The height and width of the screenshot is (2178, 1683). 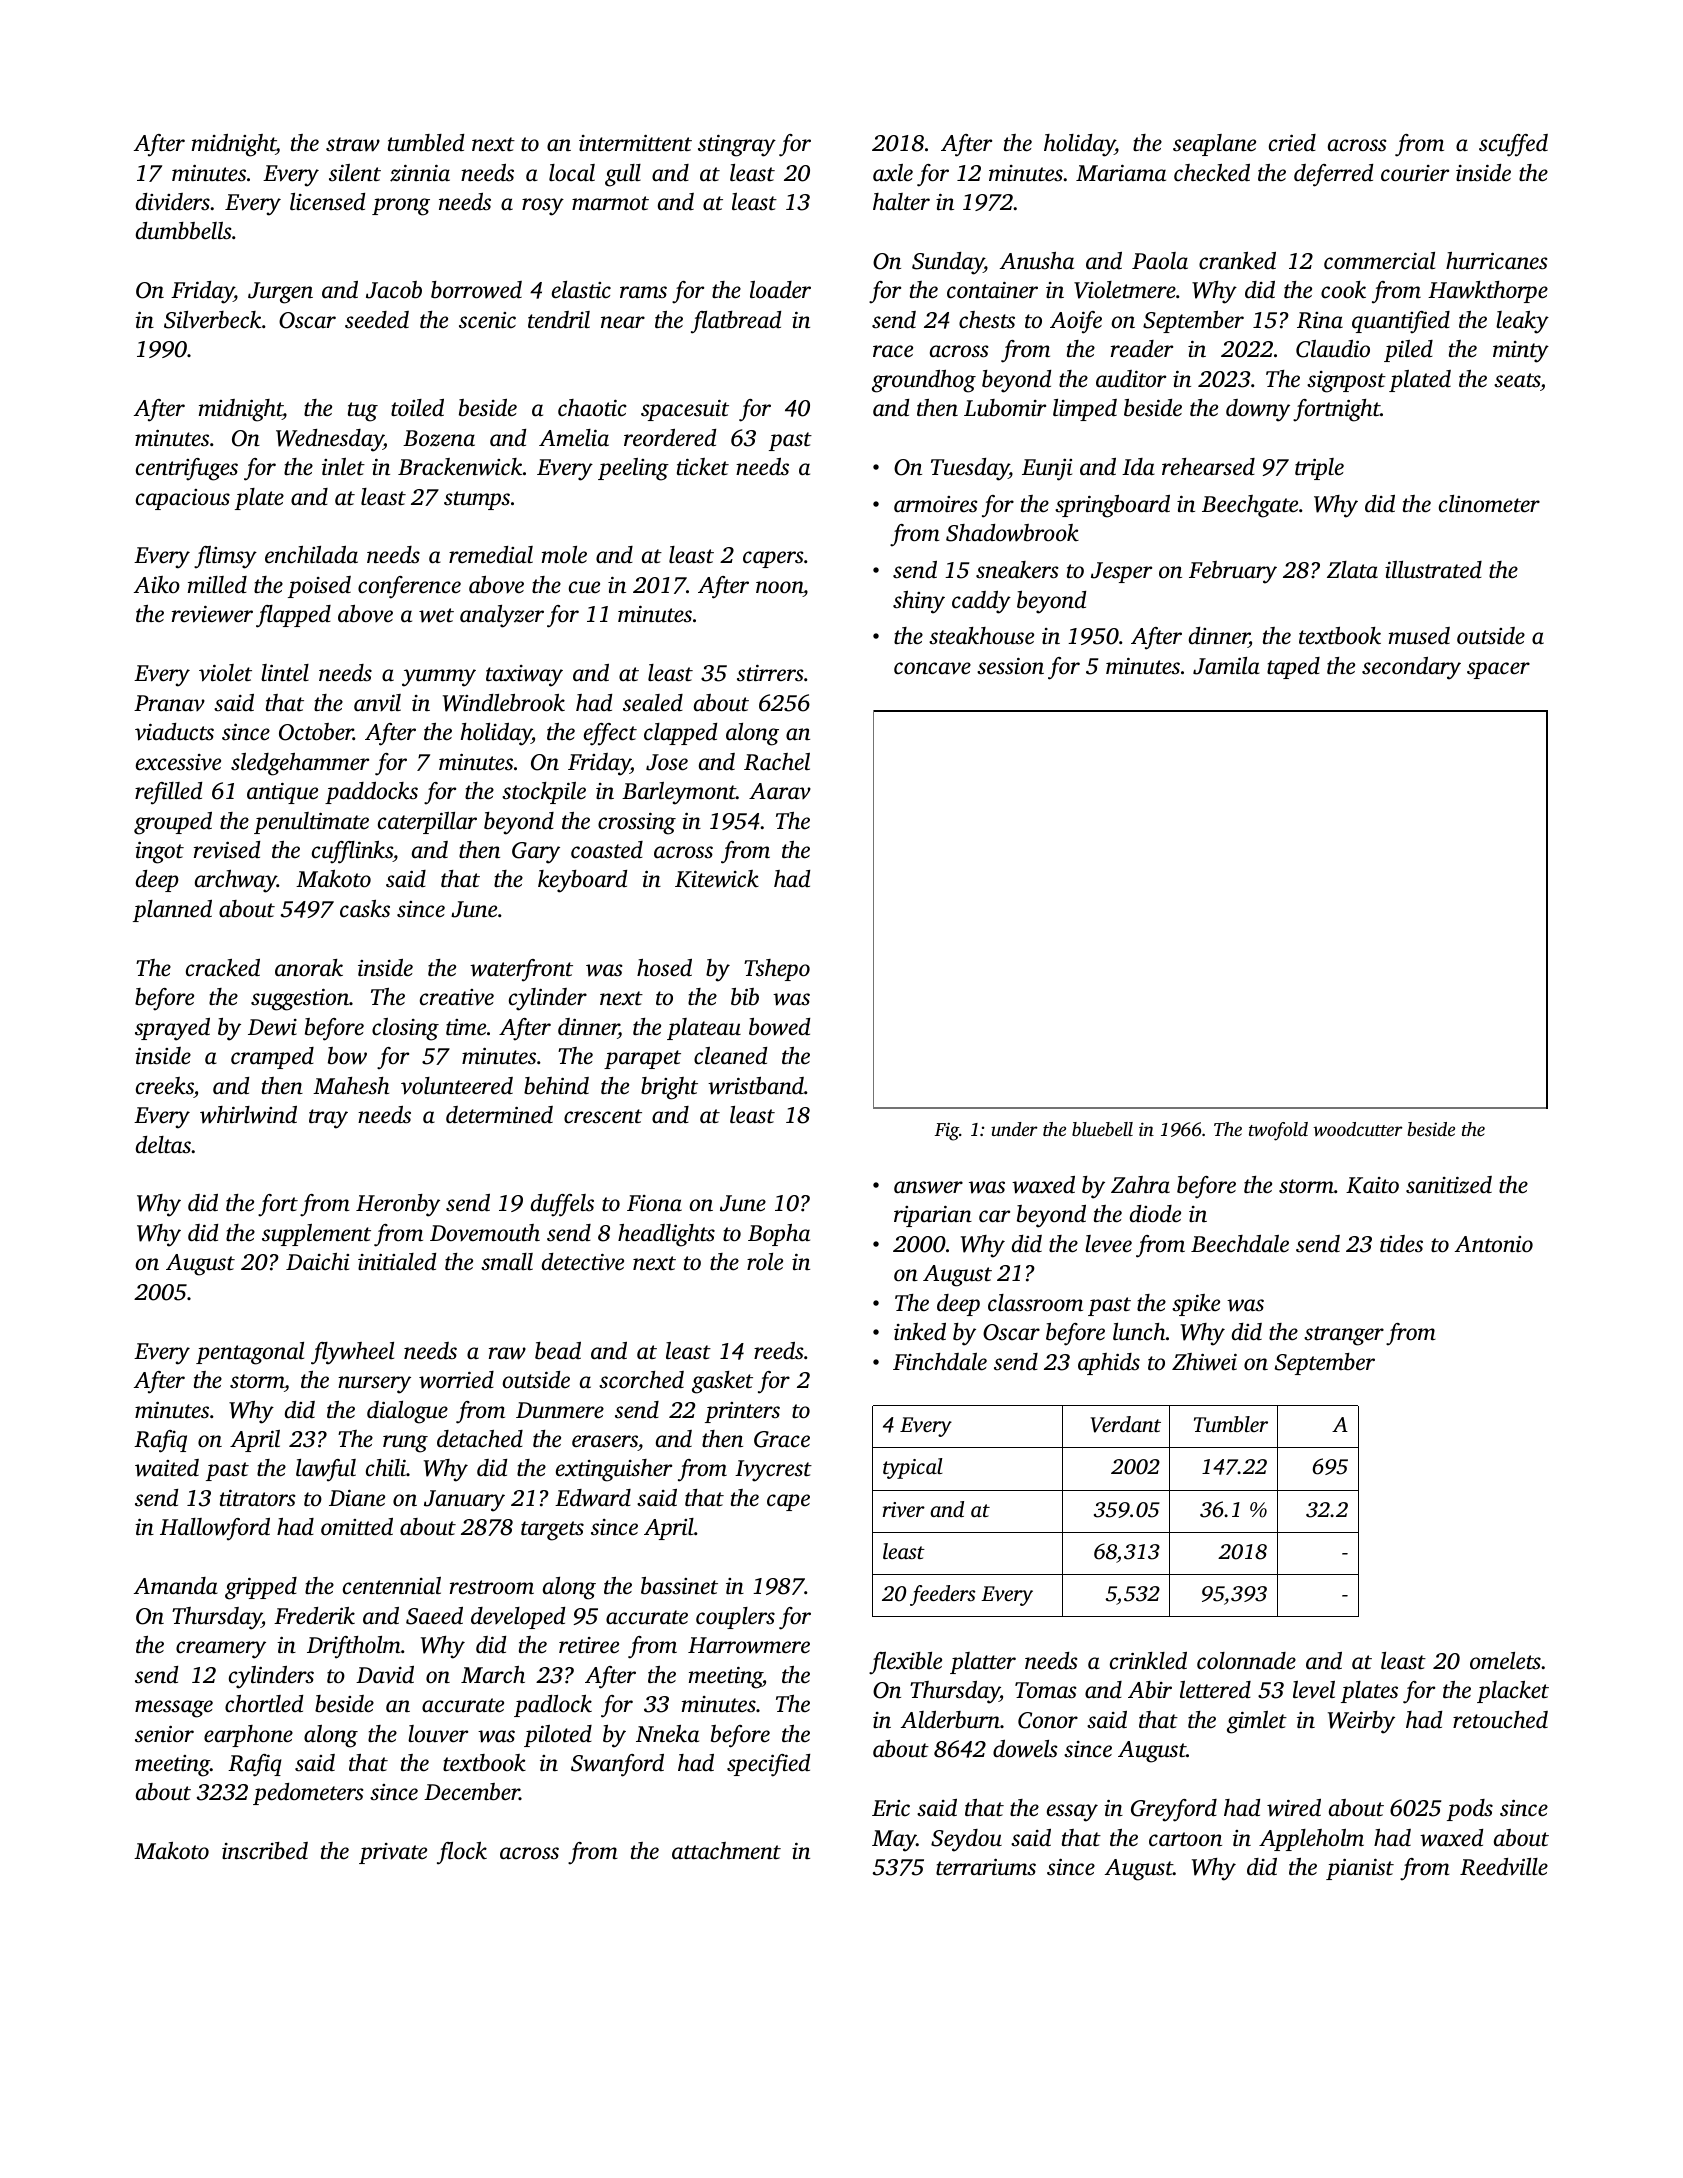 What do you see at coordinates (504, 703) in the screenshot?
I see `Windlebrook` at bounding box center [504, 703].
